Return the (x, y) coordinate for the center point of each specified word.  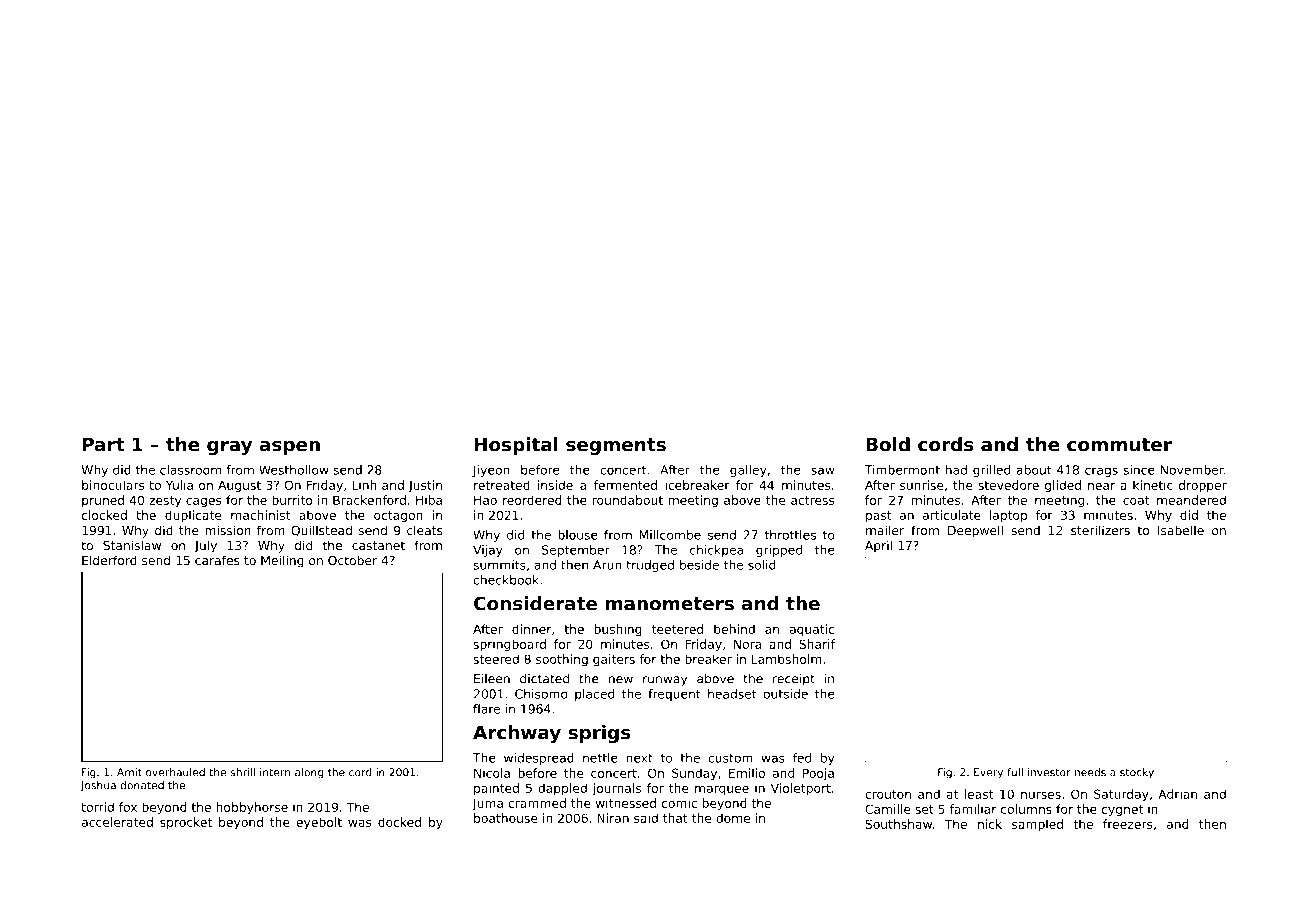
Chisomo (541, 694)
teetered (677, 629)
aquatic (812, 630)
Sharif (817, 644)
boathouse (506, 818)
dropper (1203, 486)
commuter (1119, 445)
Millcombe (670, 535)
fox (128, 807)
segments (616, 446)
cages (204, 502)
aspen (290, 448)
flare (486, 709)
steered (496, 659)
